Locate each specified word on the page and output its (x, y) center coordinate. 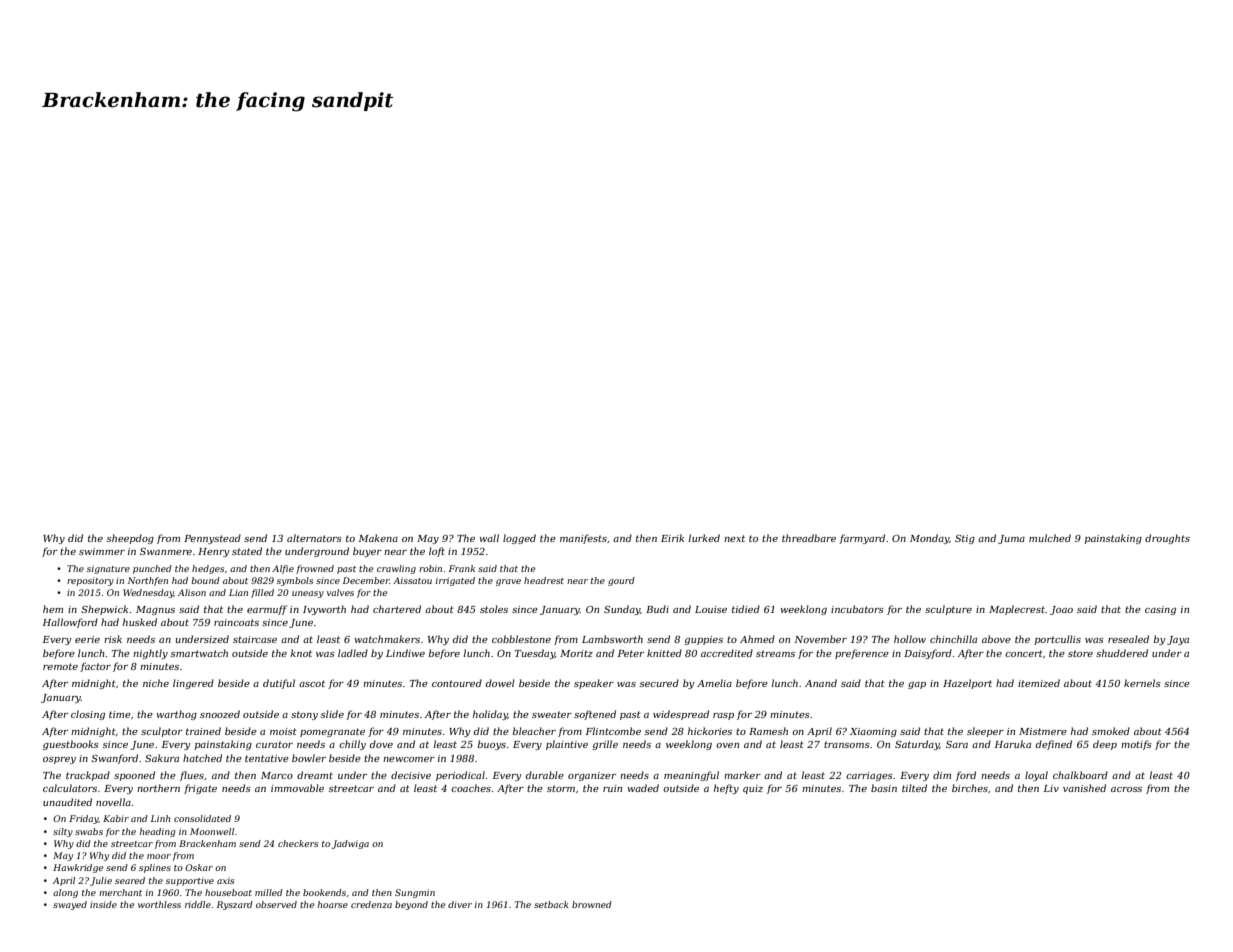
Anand (821, 683)
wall (489, 538)
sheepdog (130, 539)
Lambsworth (612, 639)
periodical (460, 776)
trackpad (88, 776)
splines (155, 868)
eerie (87, 639)
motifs (1136, 745)
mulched (1050, 538)
